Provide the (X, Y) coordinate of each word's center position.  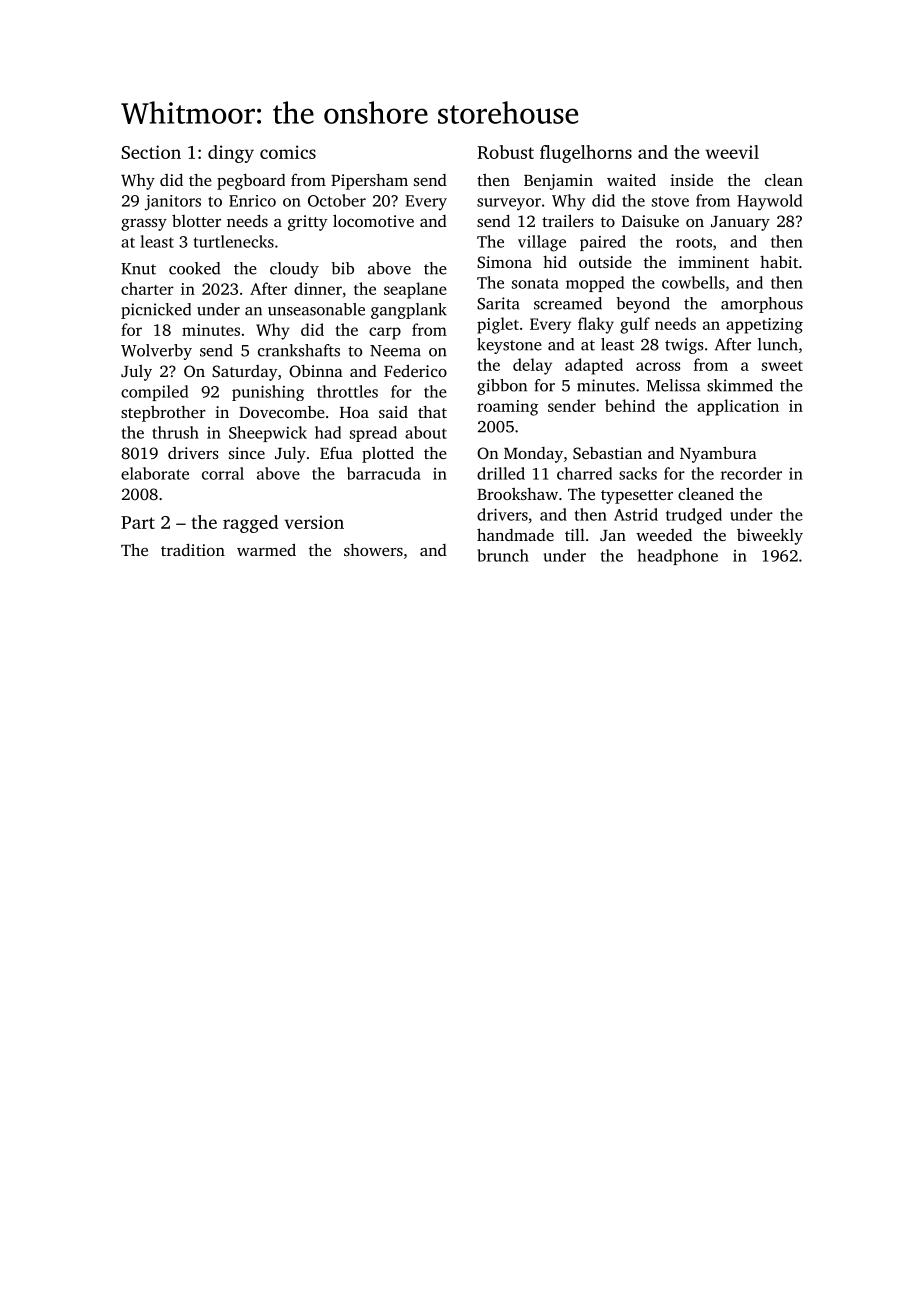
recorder (751, 473)
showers (373, 550)
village (542, 243)
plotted (388, 454)
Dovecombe (282, 412)
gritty (308, 223)
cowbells (693, 282)
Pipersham (369, 182)
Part (138, 522)
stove (670, 201)
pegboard (251, 182)
